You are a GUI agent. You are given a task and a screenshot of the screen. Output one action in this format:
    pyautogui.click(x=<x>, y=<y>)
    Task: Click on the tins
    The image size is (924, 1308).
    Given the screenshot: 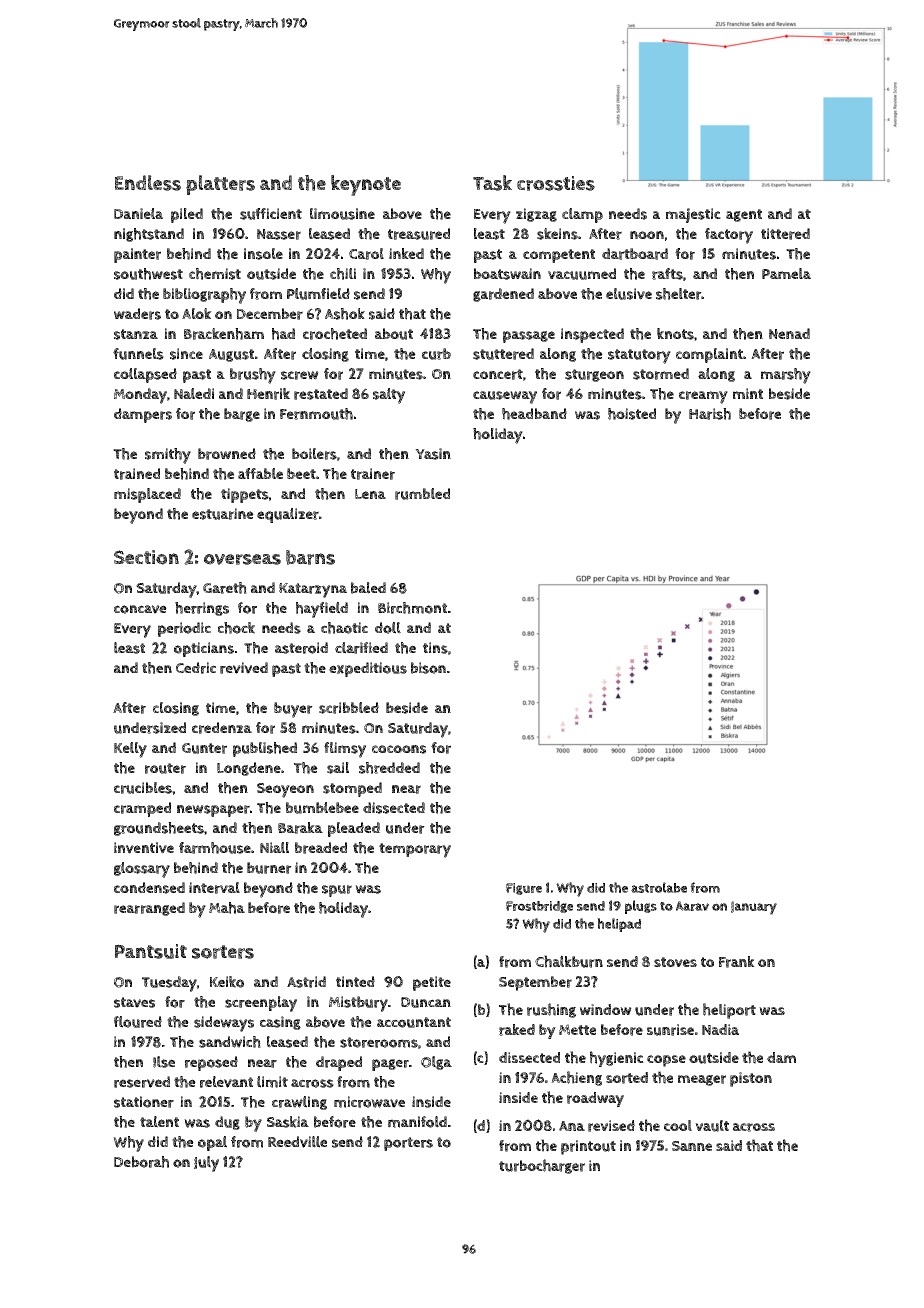 What is the action you would take?
    pyautogui.click(x=435, y=648)
